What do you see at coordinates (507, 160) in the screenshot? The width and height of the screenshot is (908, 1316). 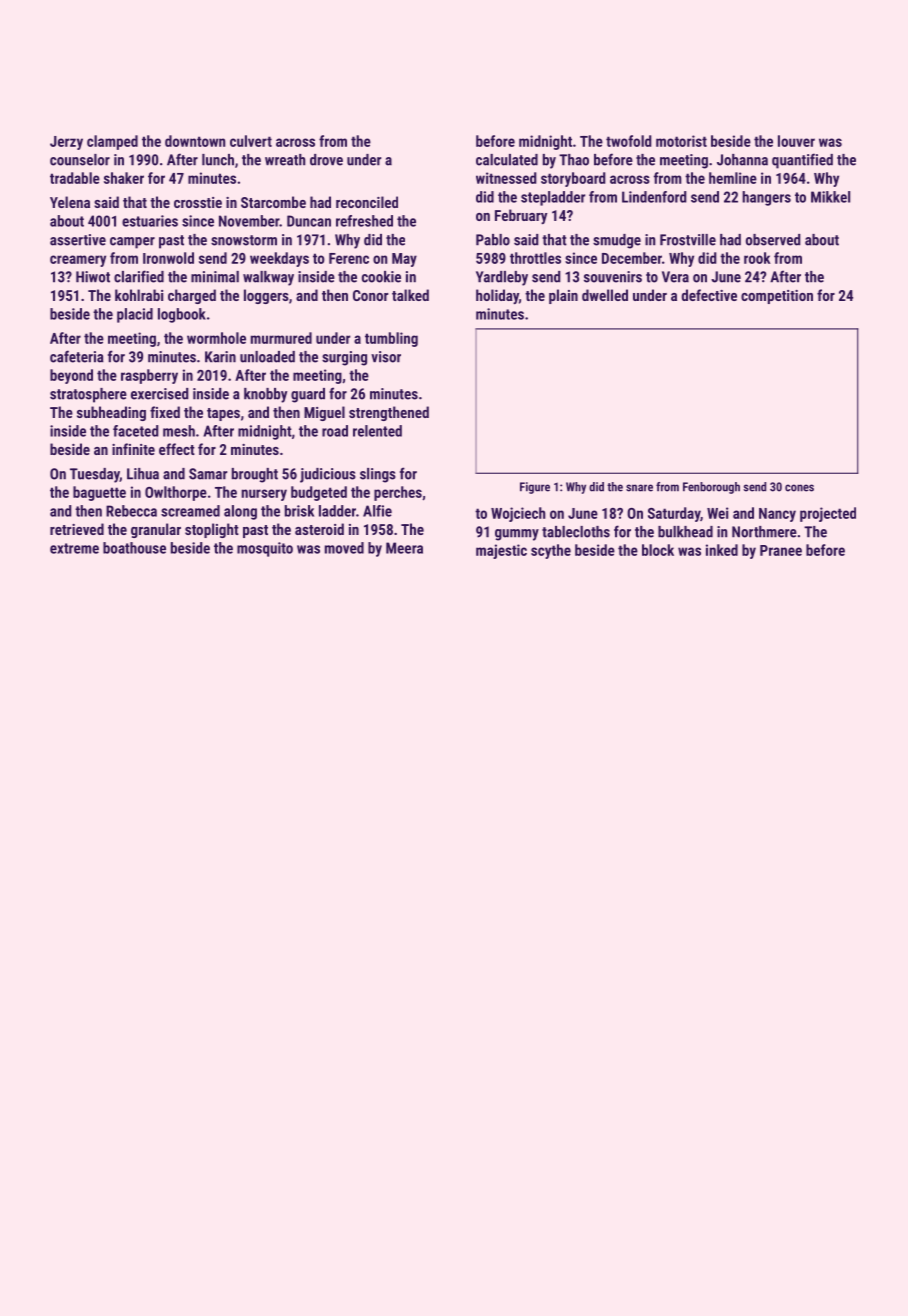 I see `calculated` at bounding box center [507, 160].
